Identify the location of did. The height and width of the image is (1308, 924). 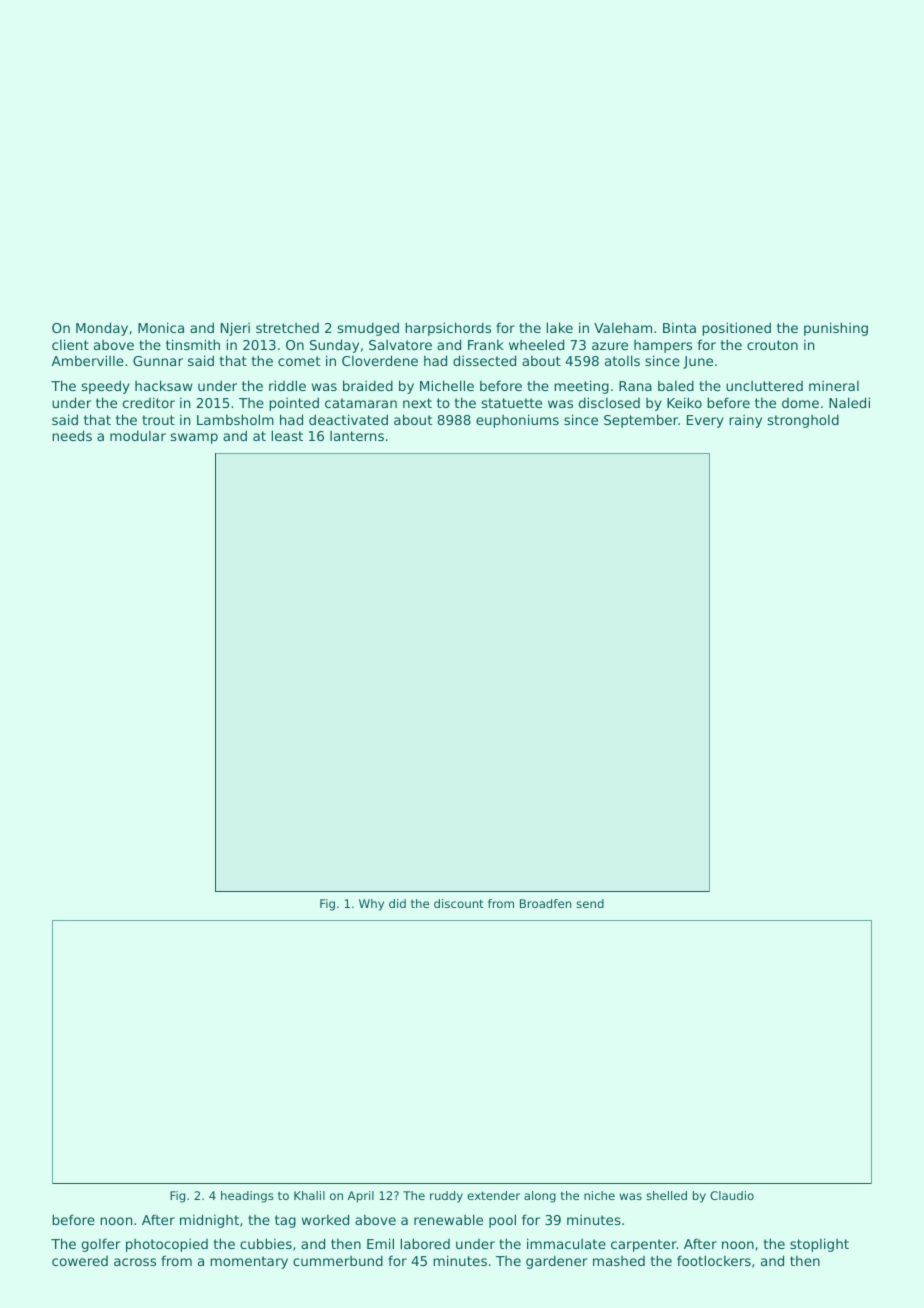
(397, 903).
